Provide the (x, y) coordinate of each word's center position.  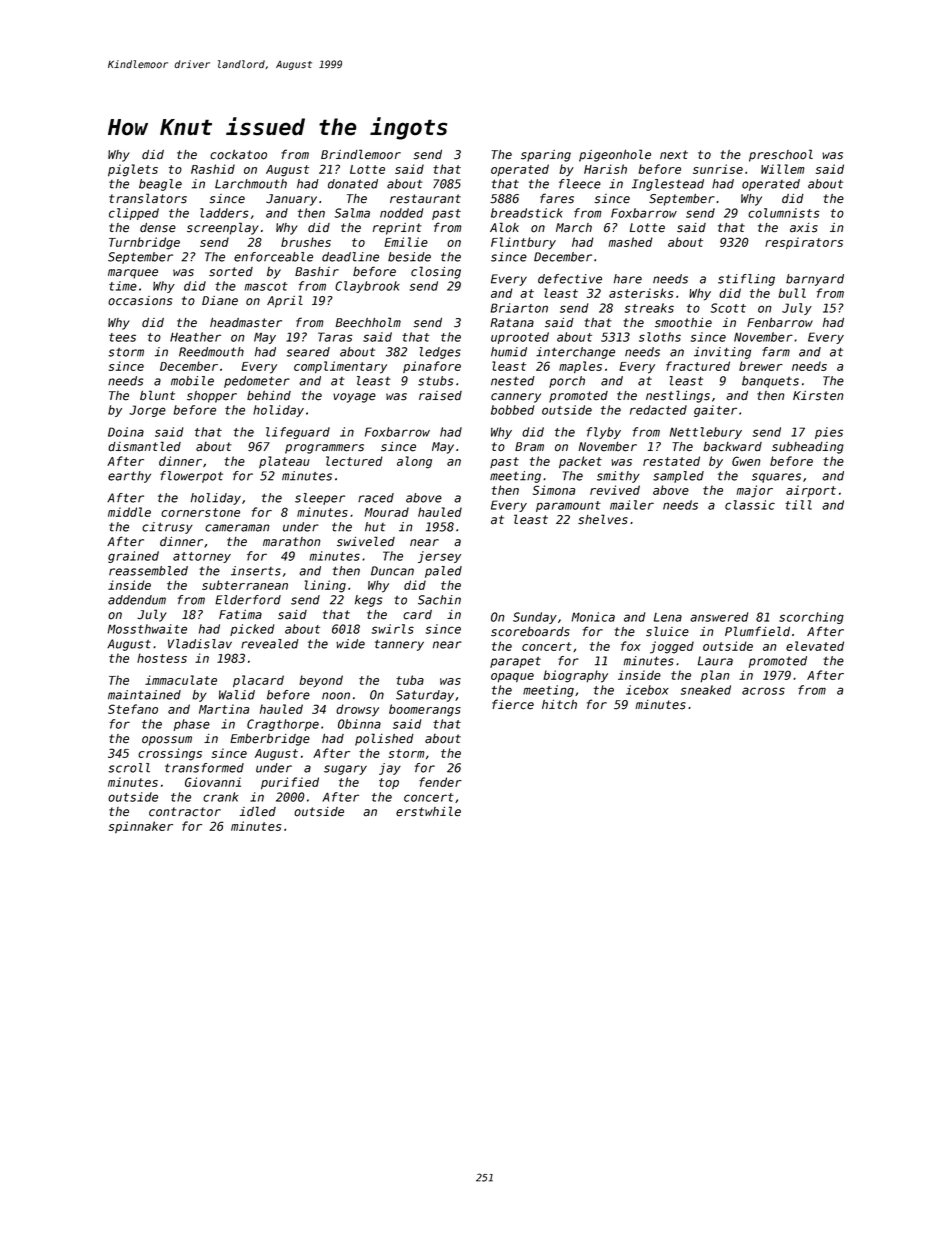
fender (440, 782)
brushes (306, 242)
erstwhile (428, 811)
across (763, 691)
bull (792, 293)
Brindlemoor (361, 154)
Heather (195, 337)
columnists (784, 213)
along (414, 462)
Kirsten (818, 396)
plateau (284, 462)
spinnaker (141, 827)
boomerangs (425, 710)
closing (436, 272)
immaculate (181, 680)
